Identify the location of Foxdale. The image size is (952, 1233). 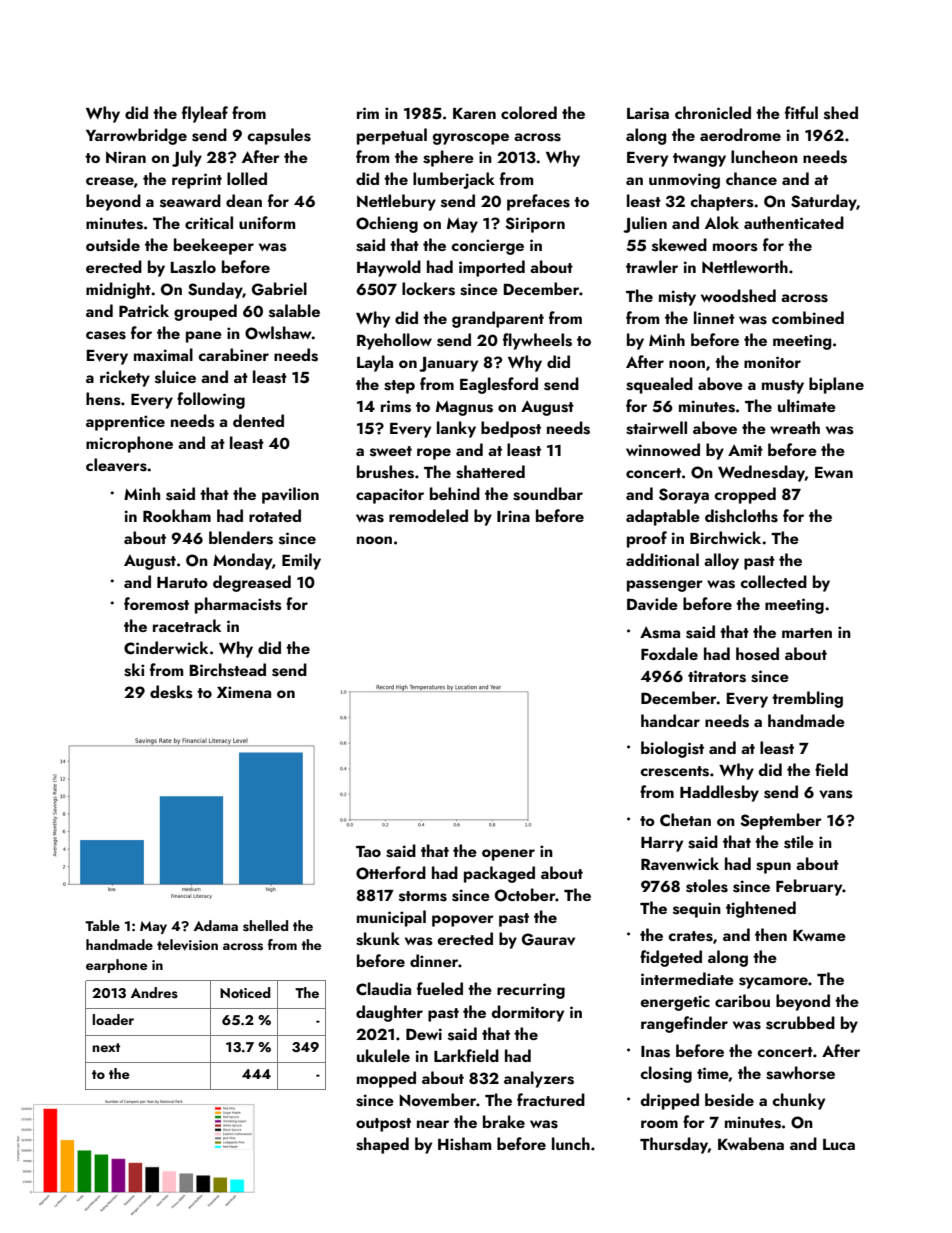
(669, 653).
